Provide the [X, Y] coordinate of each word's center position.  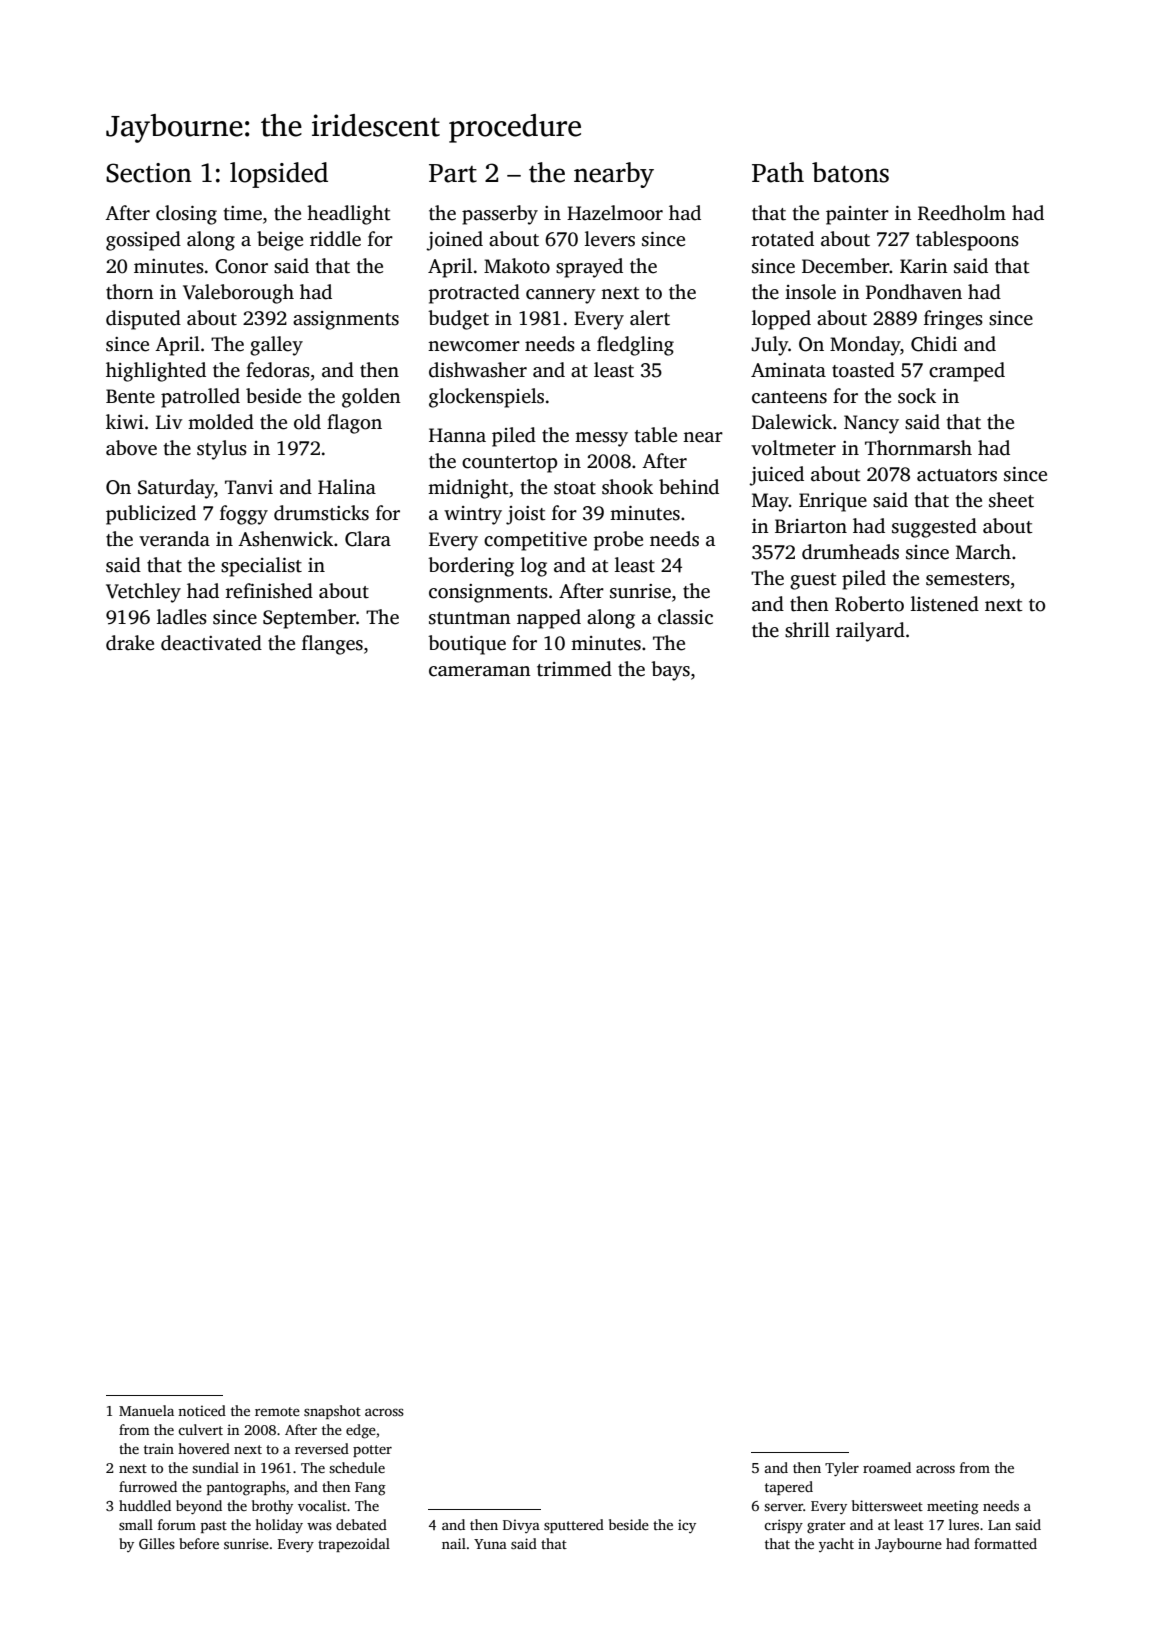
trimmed [574, 669]
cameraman [480, 671]
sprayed [589, 268]
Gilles [157, 1543]
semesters [968, 579]
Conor [241, 266]
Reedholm [962, 213]
